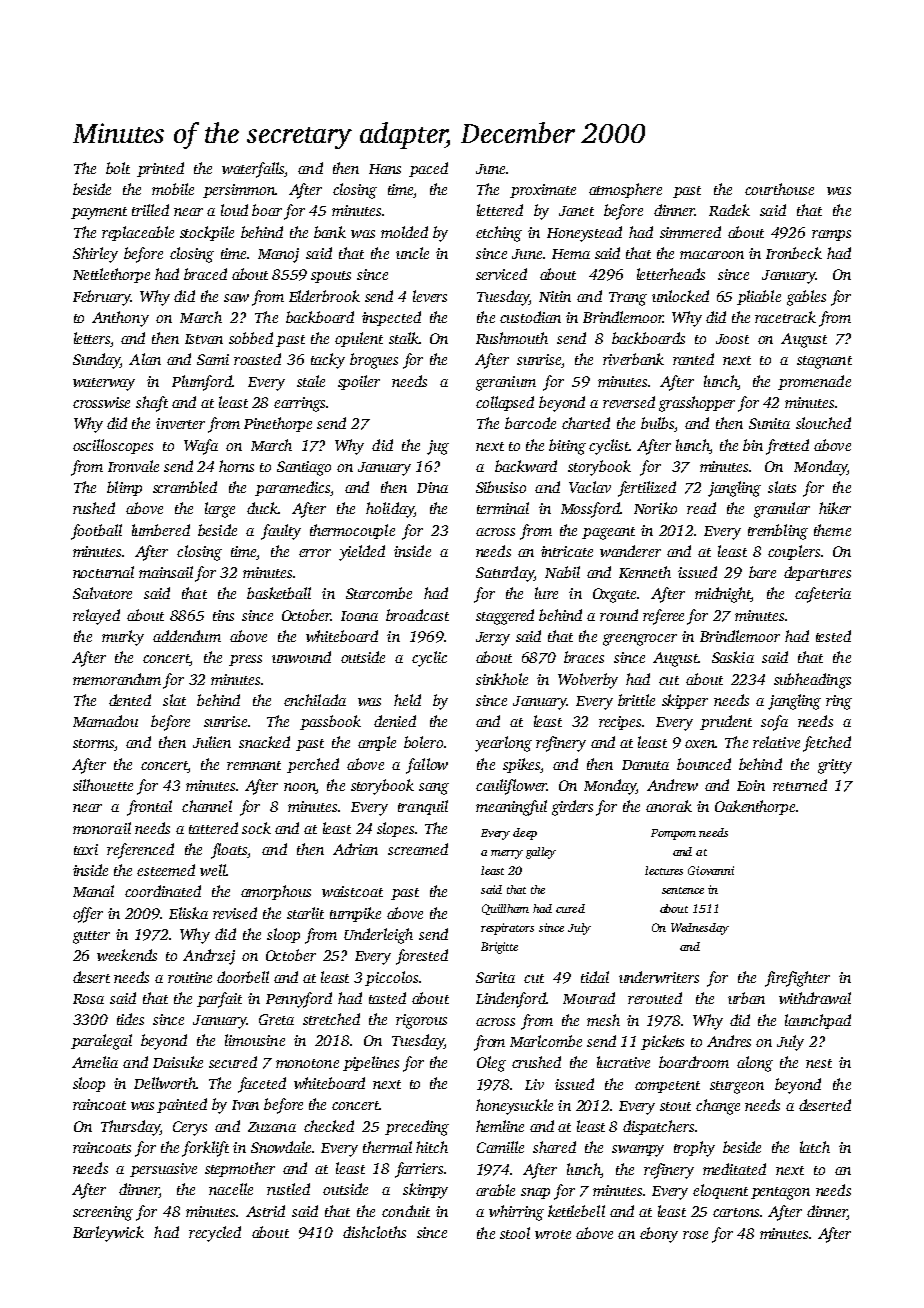 This screenshot has width=924, height=1308. I want to click on scrambled, so click(185, 487).
